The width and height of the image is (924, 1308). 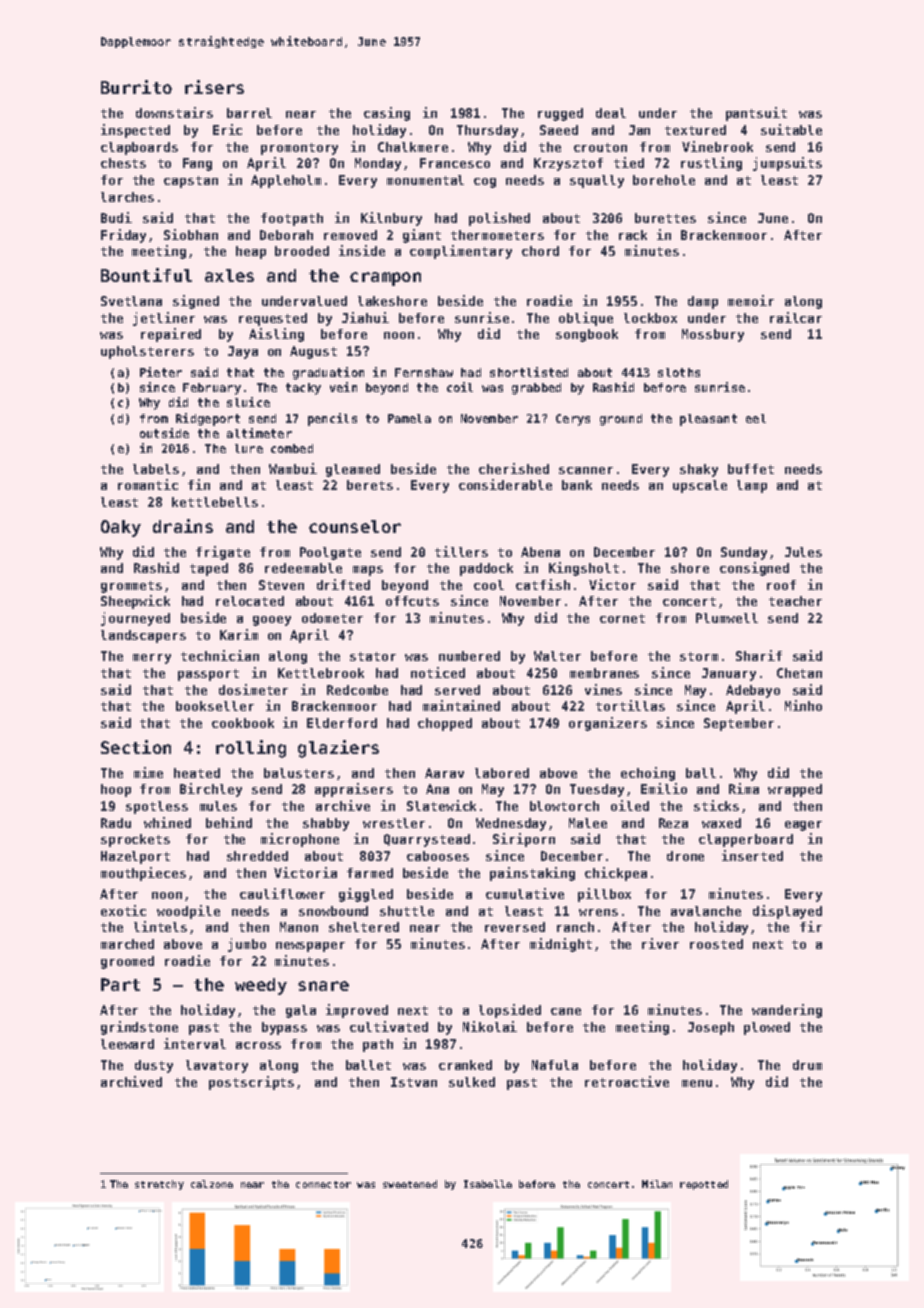 I want to click on reversed, so click(x=515, y=927).
